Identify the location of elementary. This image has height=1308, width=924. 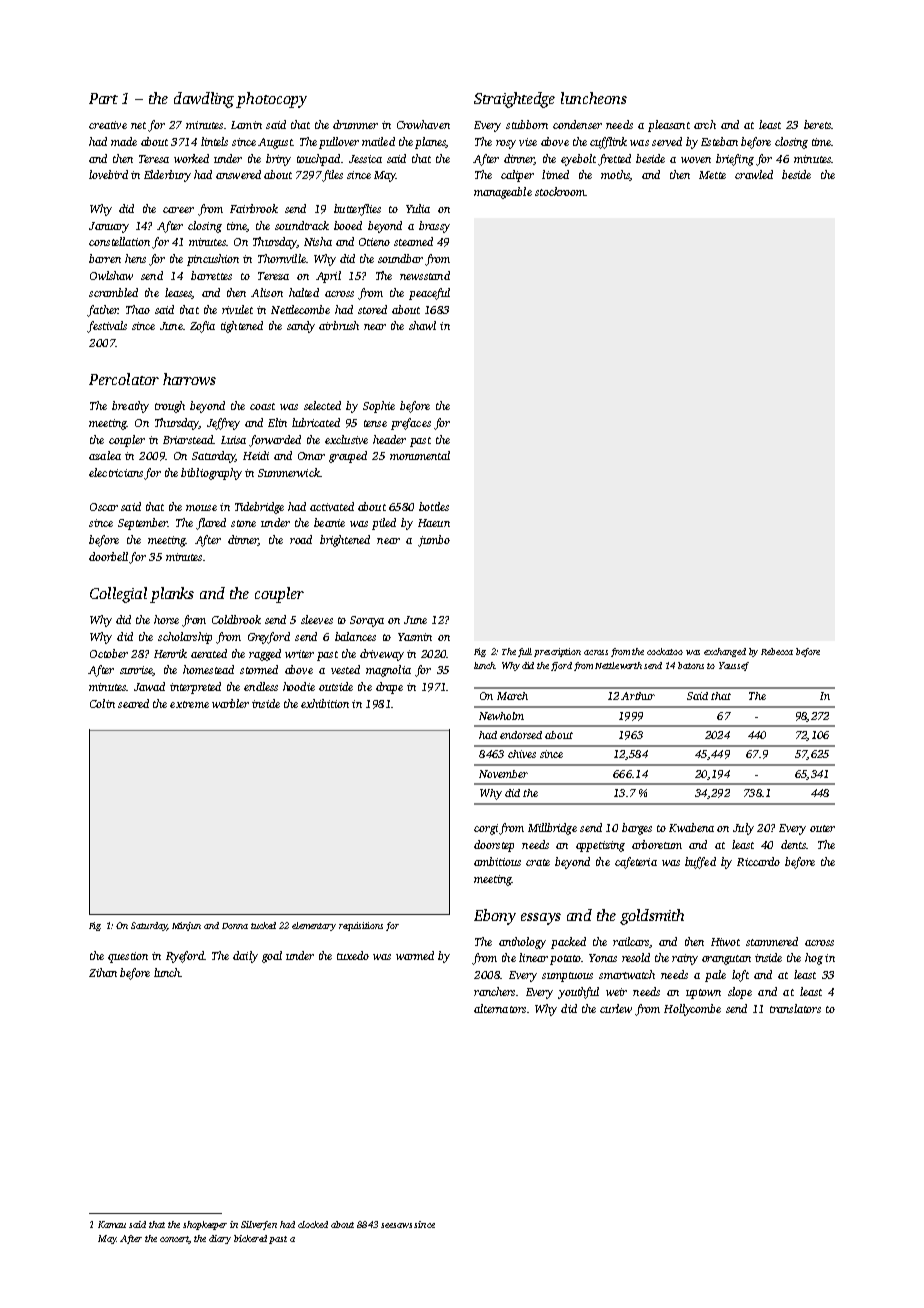
(314, 926).
